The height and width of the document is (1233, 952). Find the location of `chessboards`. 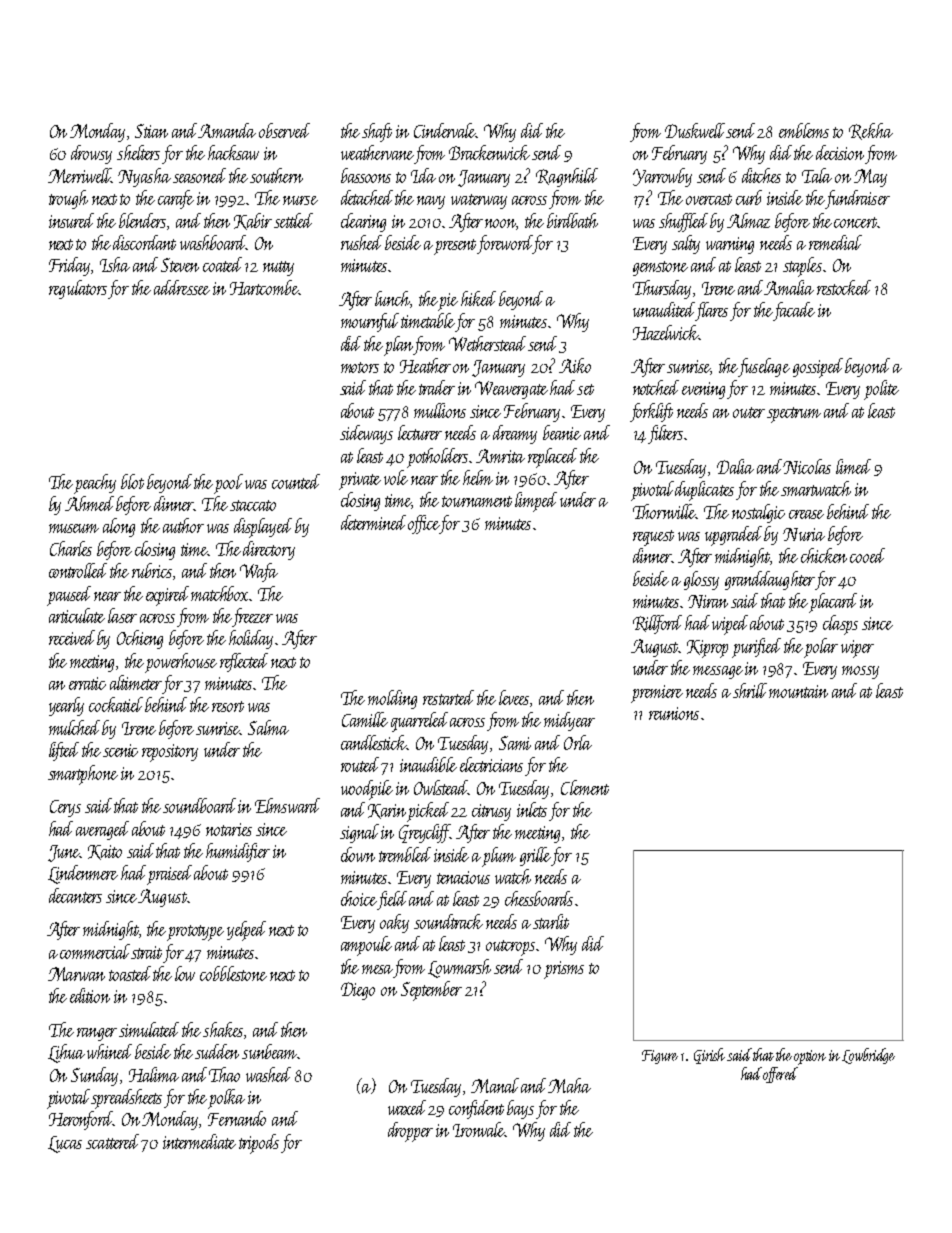

chessboards is located at coordinates (539, 898).
